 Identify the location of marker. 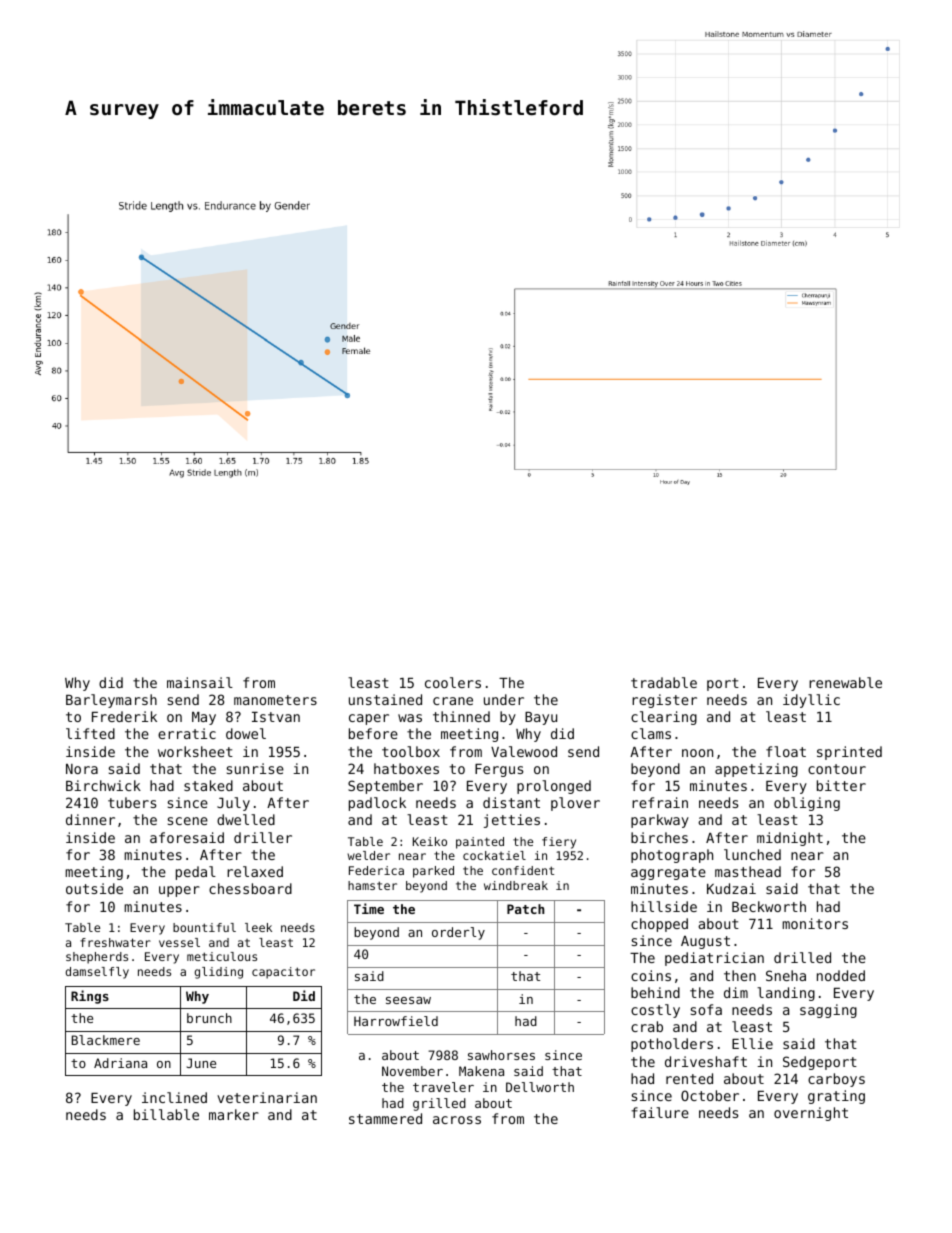
(234, 1114).
